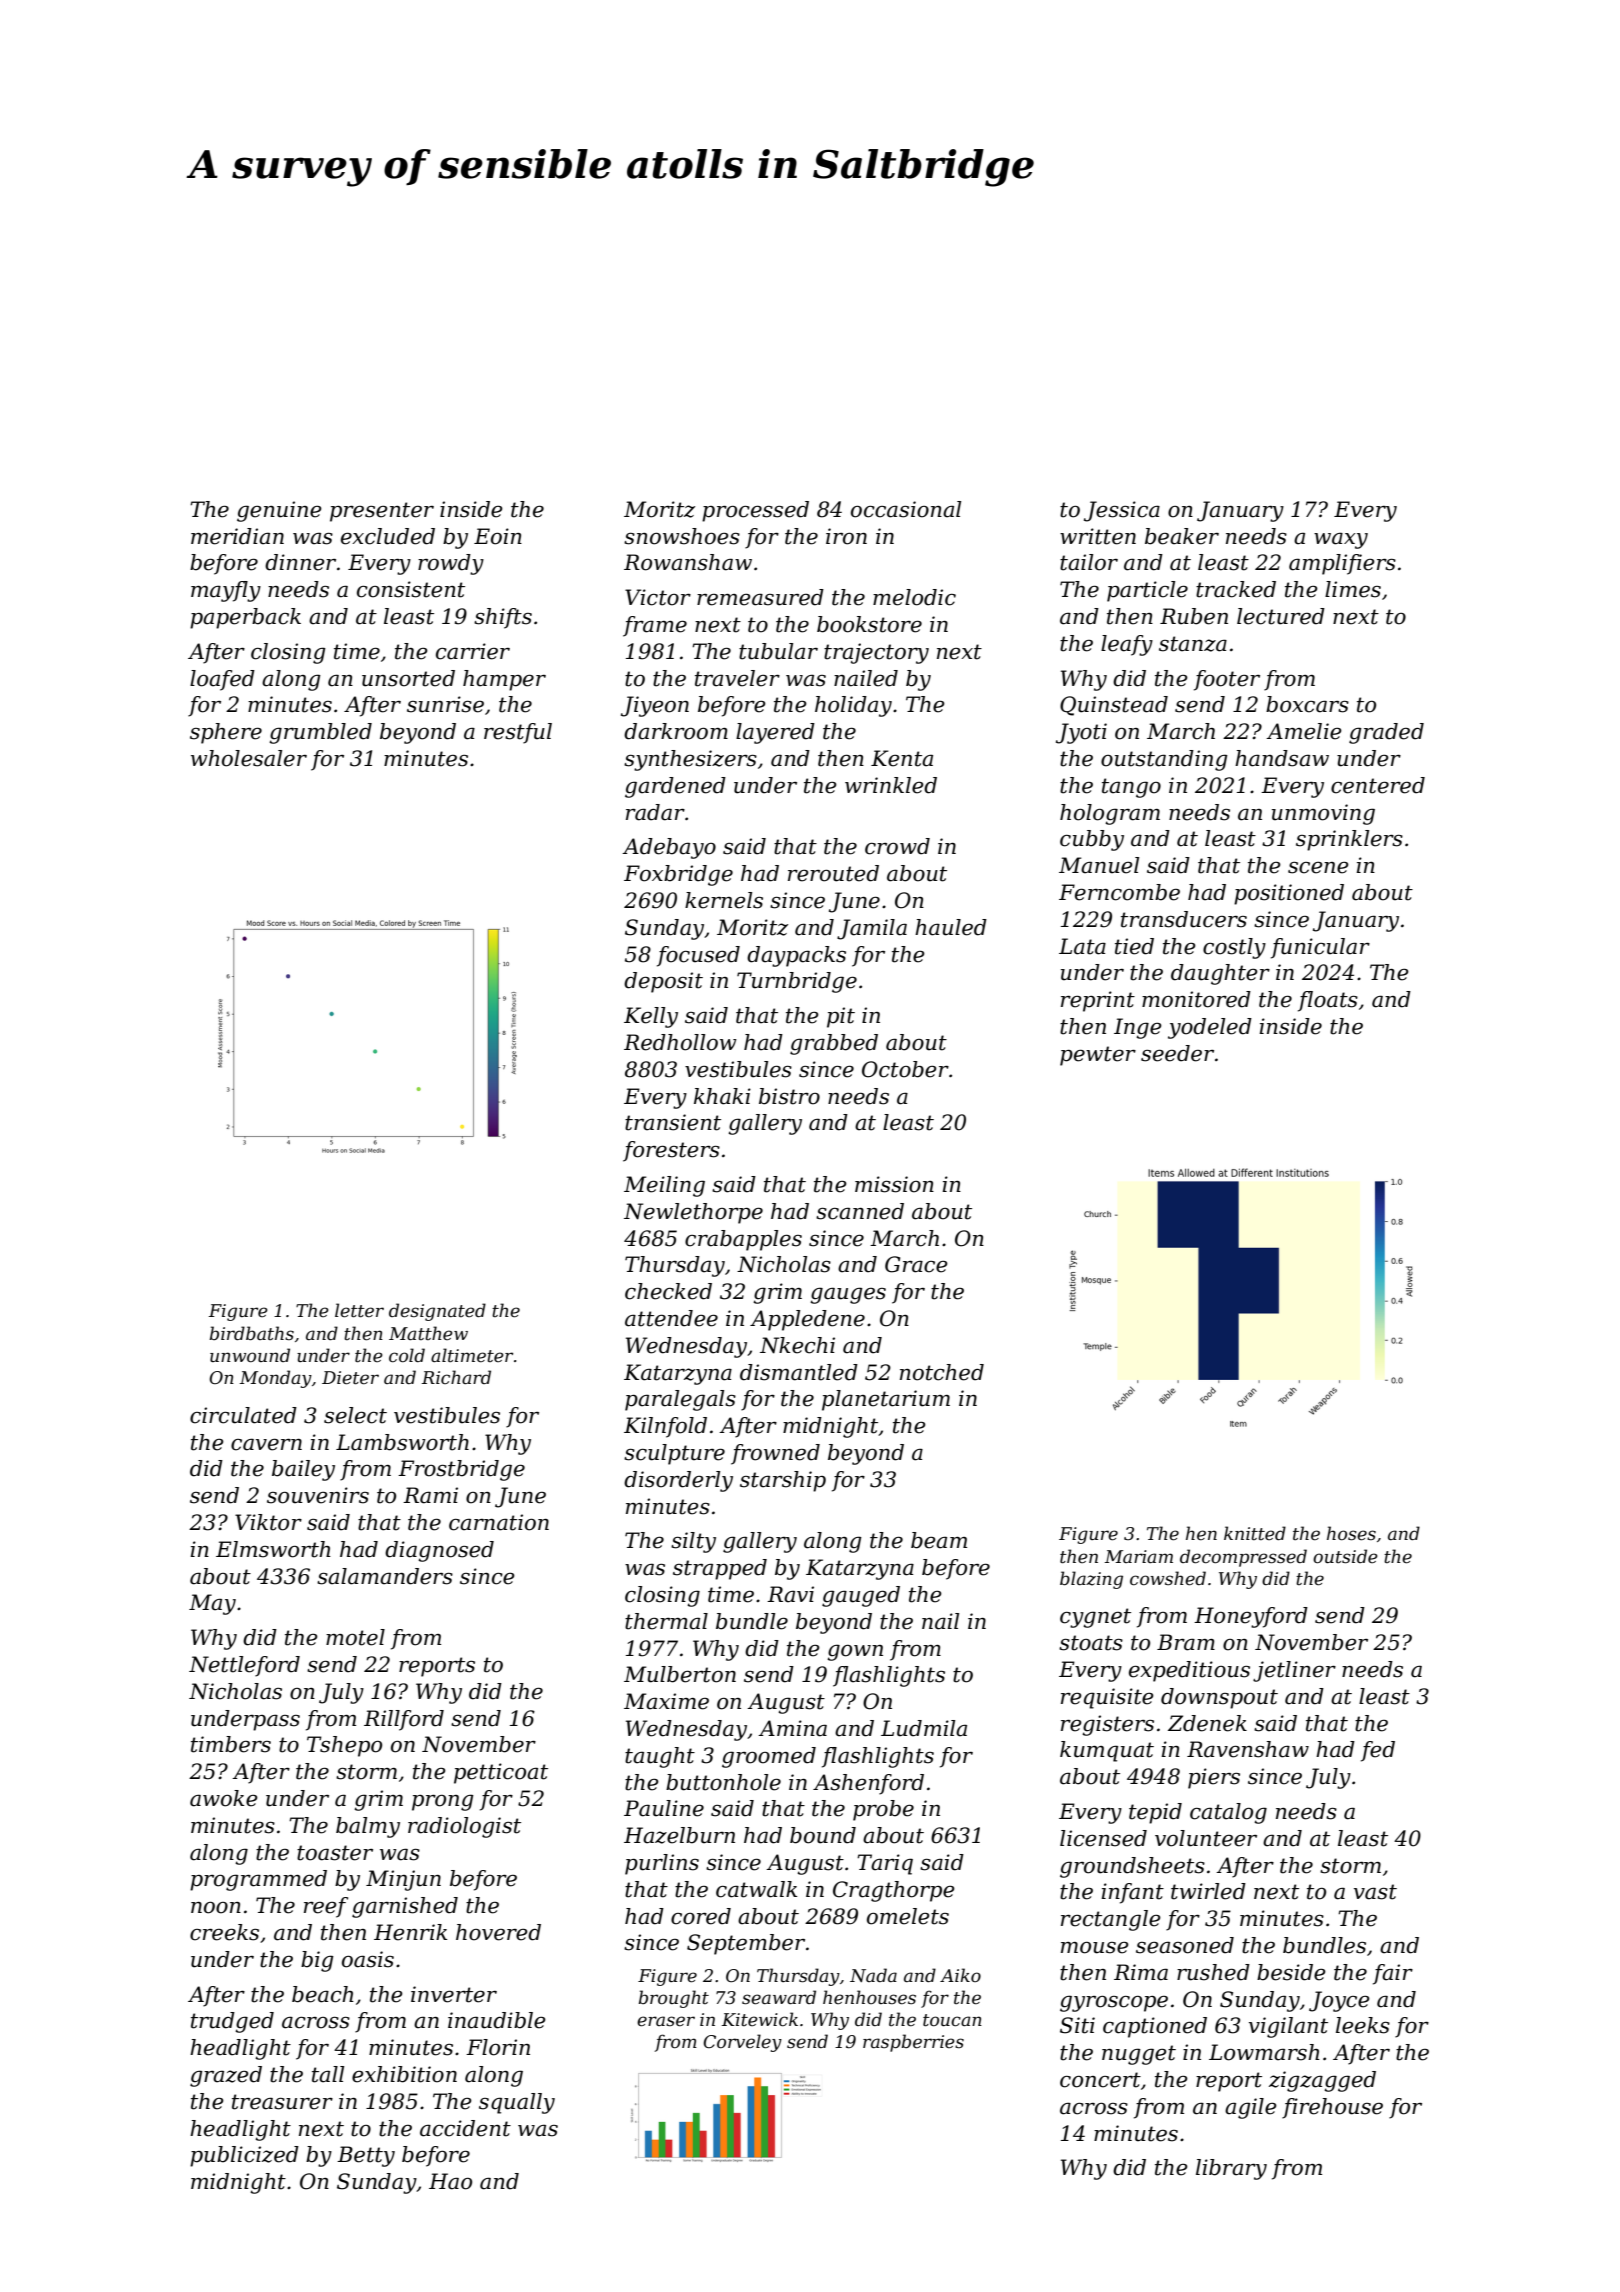  Describe the element at coordinates (916, 1264) in the image. I see `Grace` at that location.
